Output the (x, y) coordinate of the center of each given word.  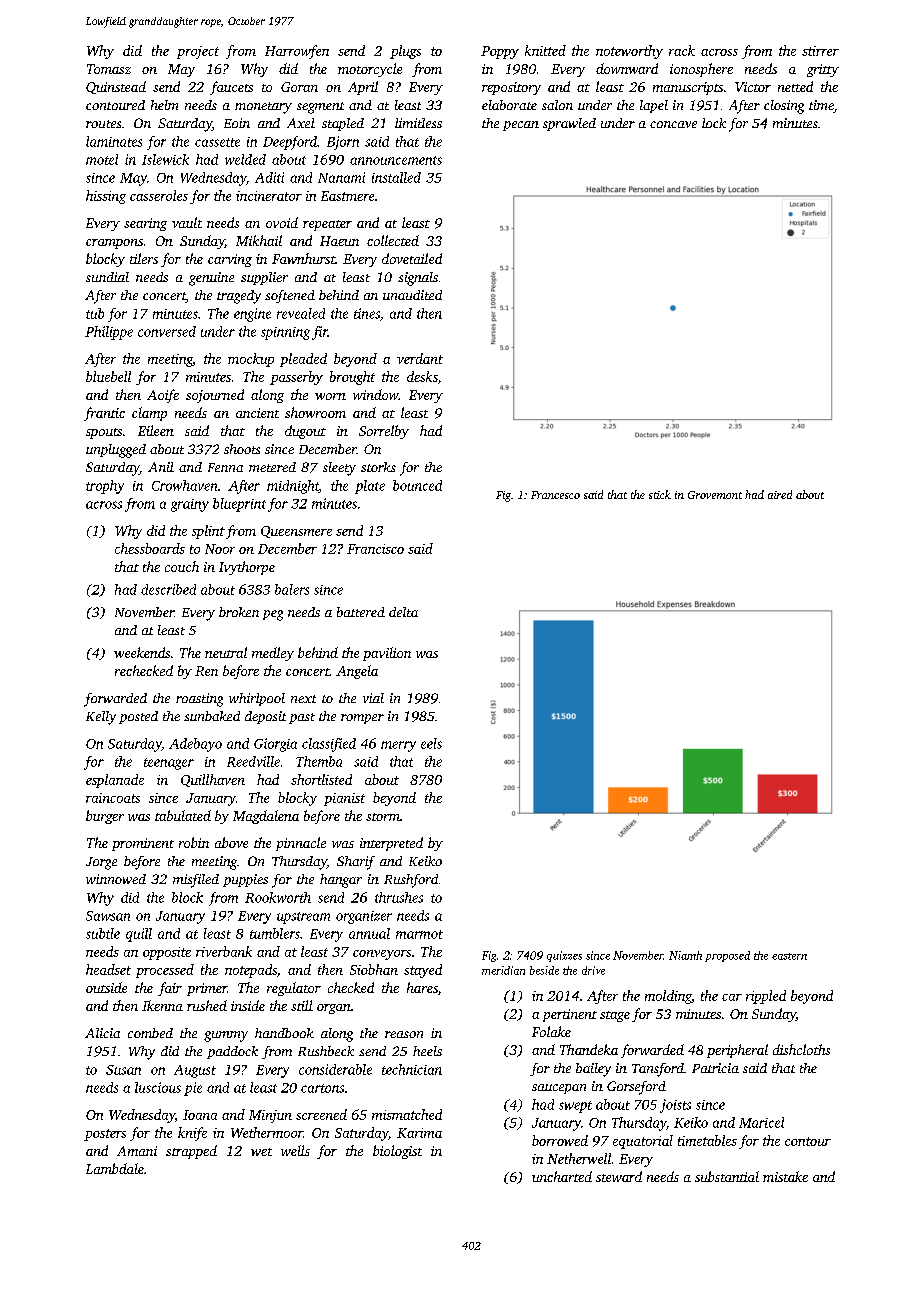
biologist (397, 1152)
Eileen (156, 430)
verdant (420, 358)
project (198, 52)
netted (795, 86)
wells (295, 1150)
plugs (405, 52)
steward (619, 1176)
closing (784, 107)
